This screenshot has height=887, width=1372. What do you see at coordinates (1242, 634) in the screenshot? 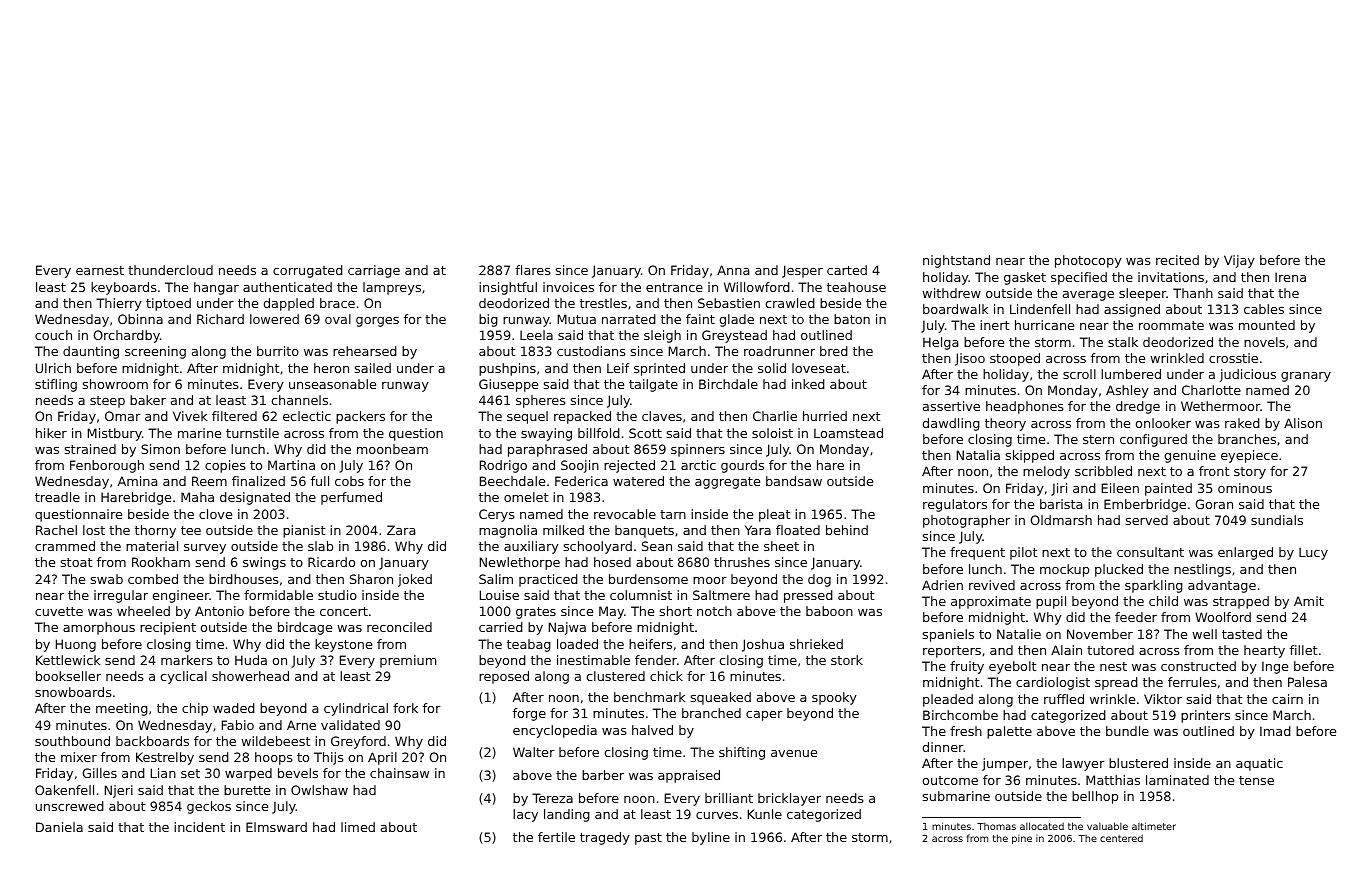
I see `tasted` at bounding box center [1242, 634].
